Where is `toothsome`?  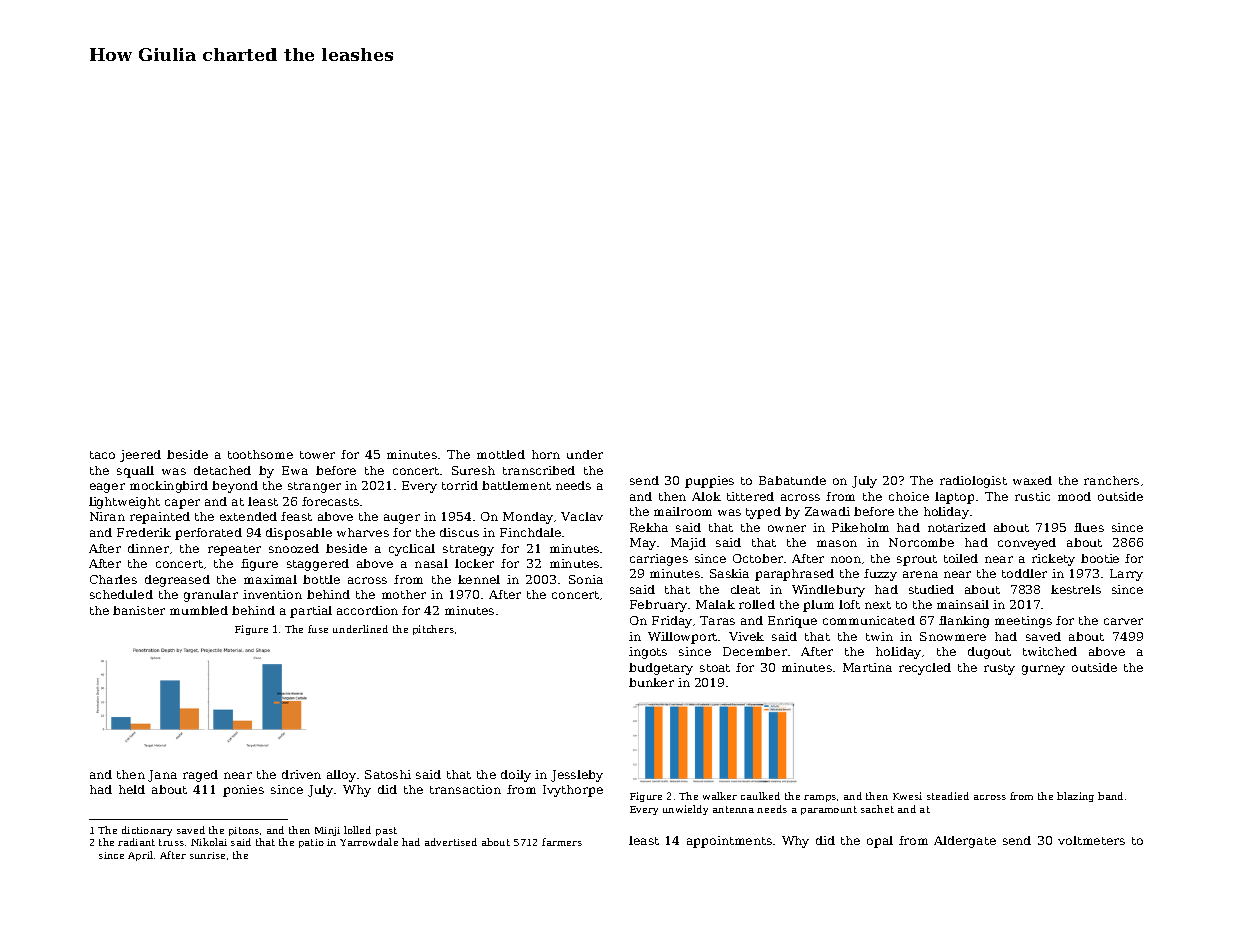 toothsome is located at coordinates (260, 454).
